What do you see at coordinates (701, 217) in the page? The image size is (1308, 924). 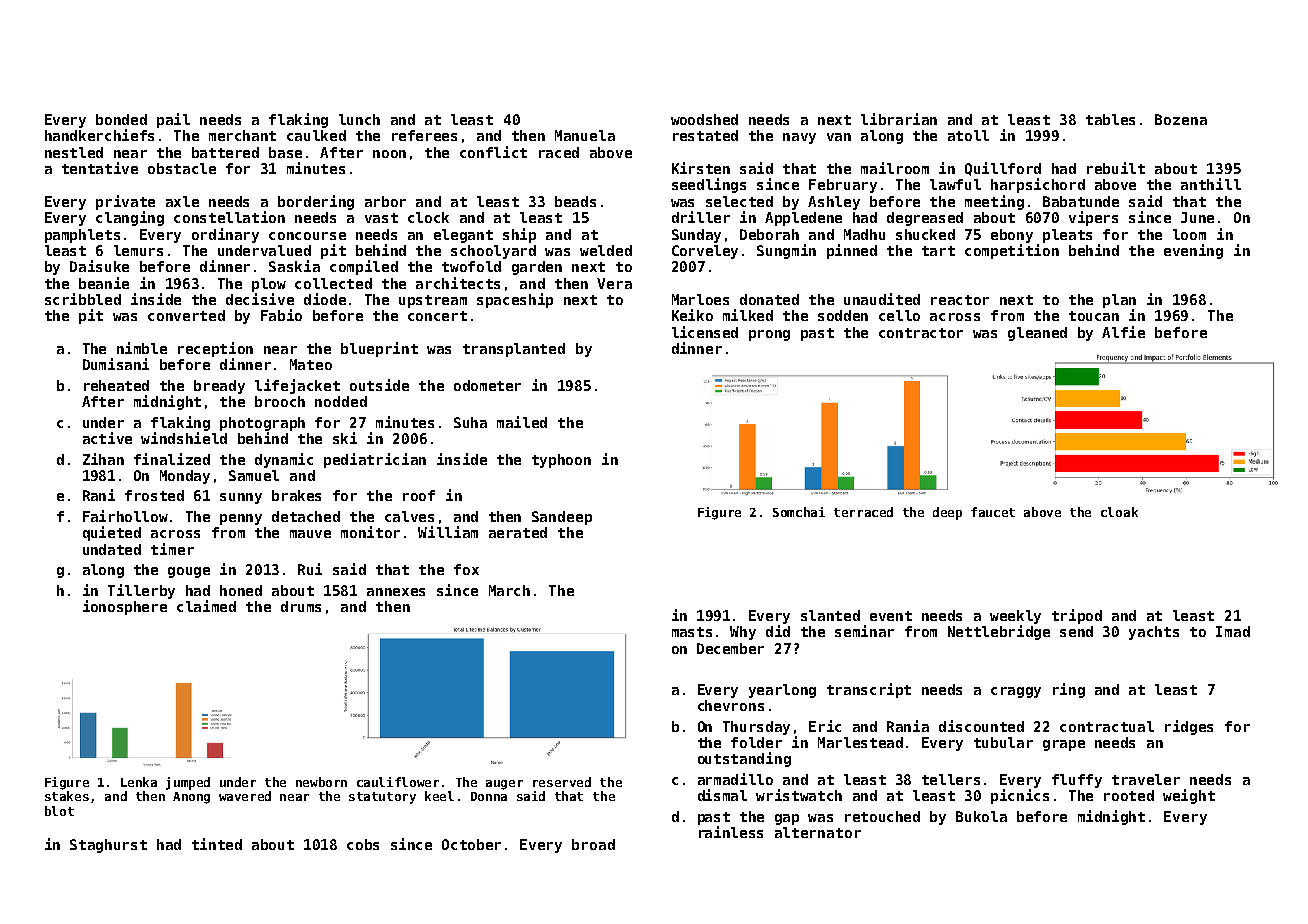 I see `driller` at bounding box center [701, 217].
